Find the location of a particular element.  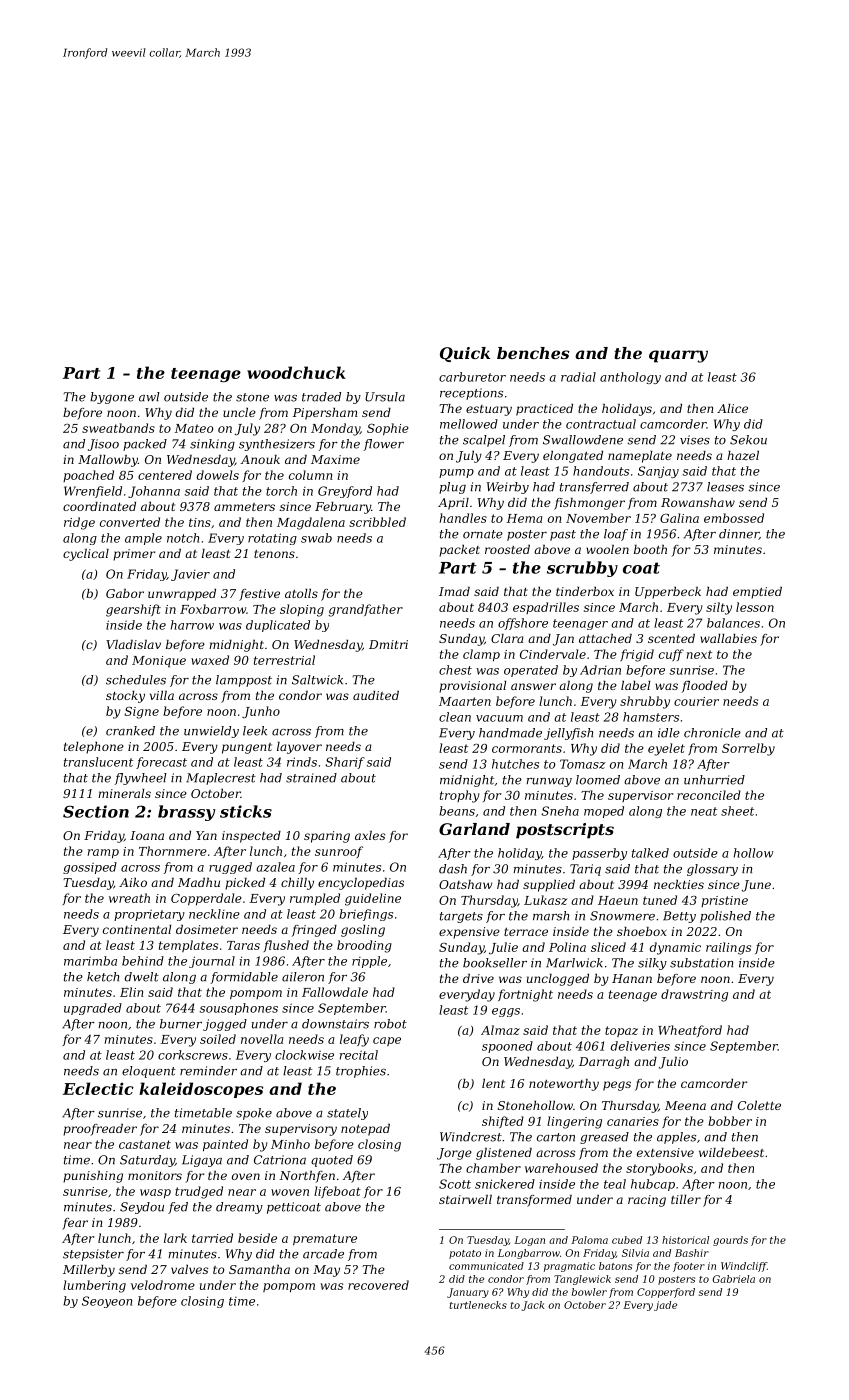

bygone is located at coordinates (112, 398).
